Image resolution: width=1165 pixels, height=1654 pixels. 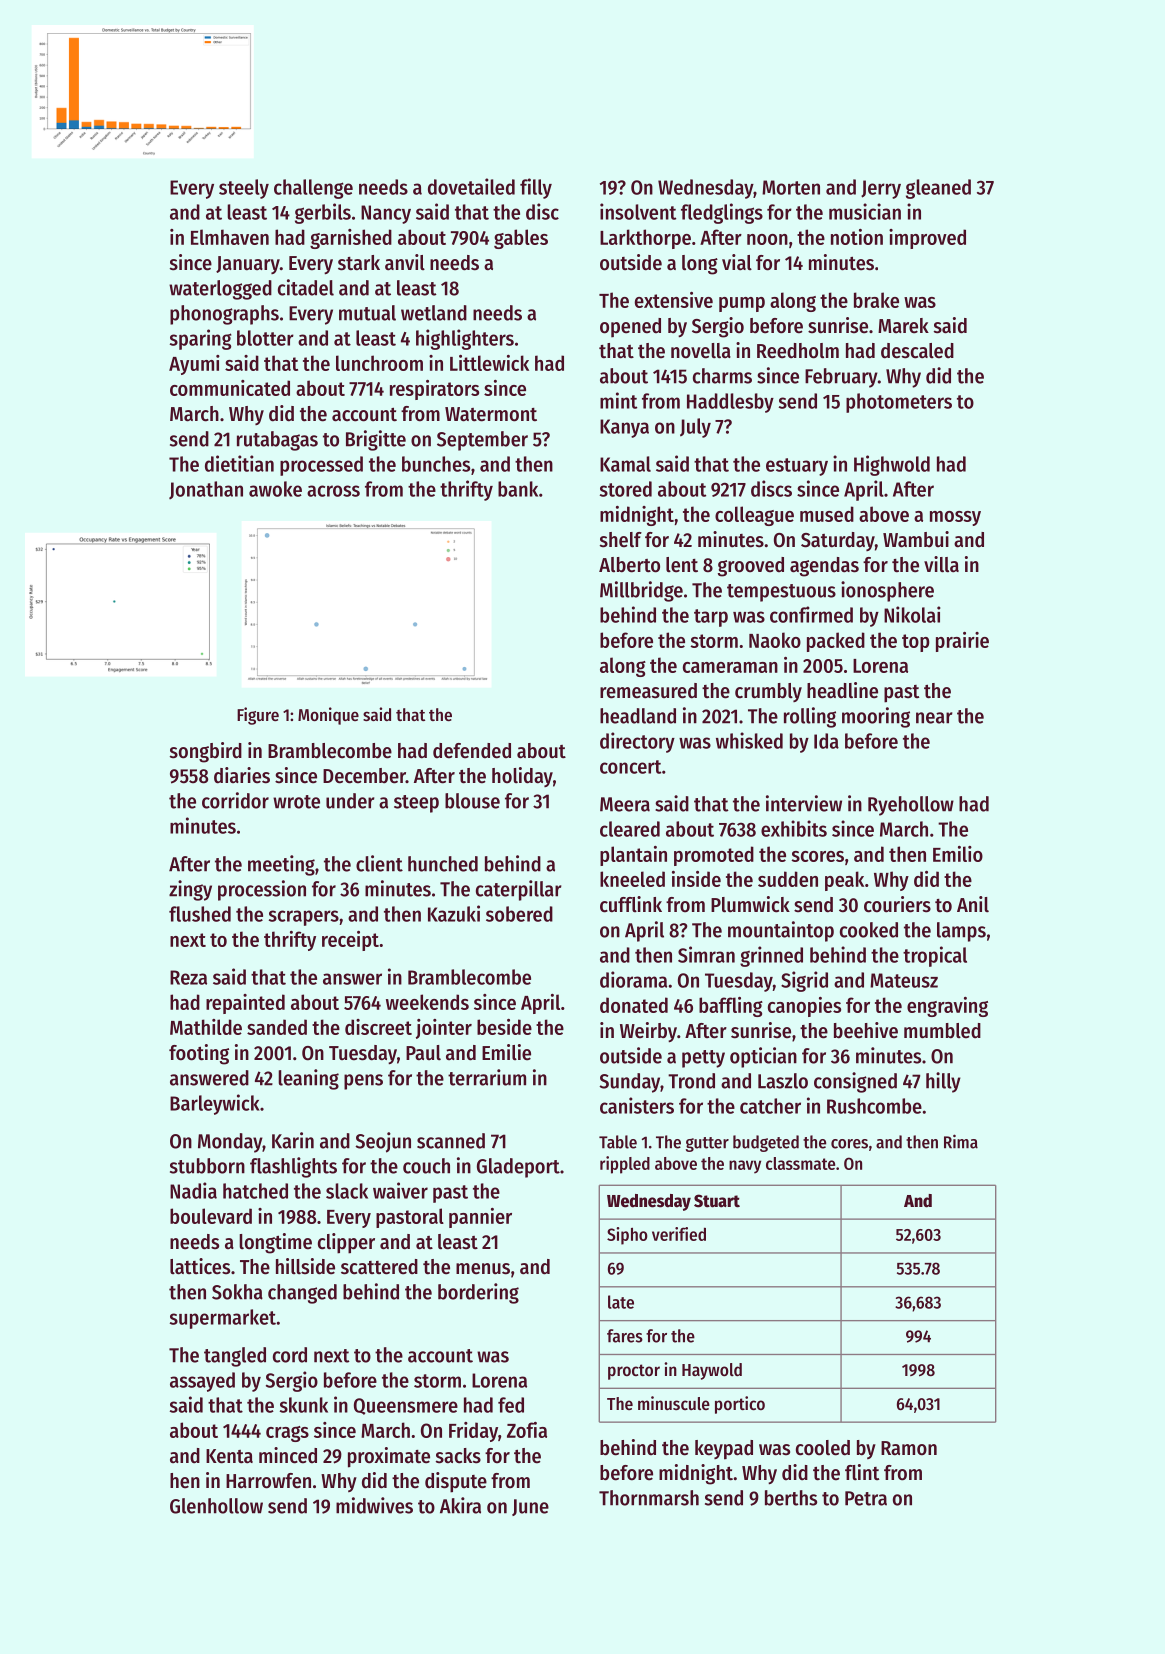 I want to click on meeting, so click(x=281, y=865).
